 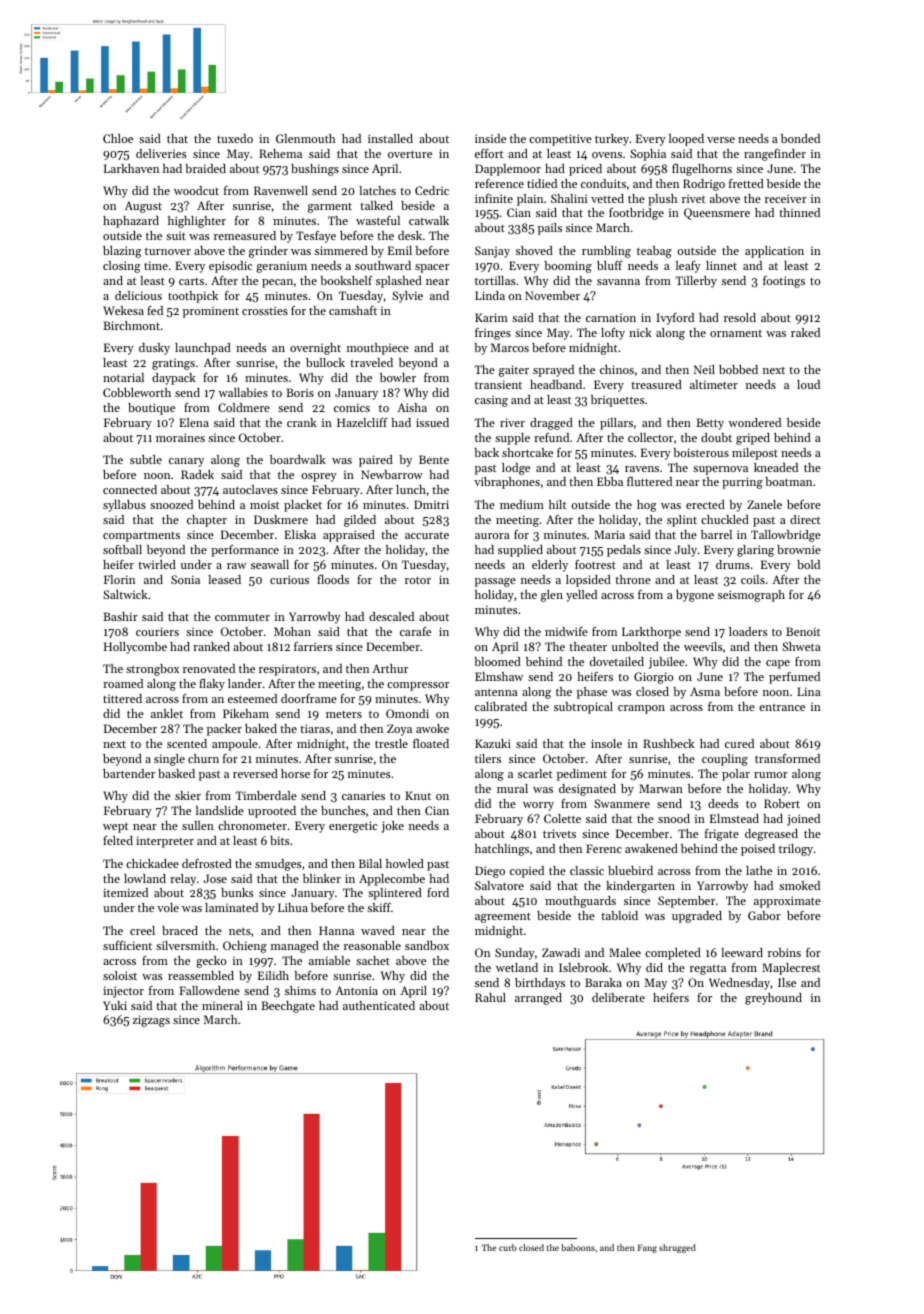 I want to click on snoozed, so click(x=171, y=504).
